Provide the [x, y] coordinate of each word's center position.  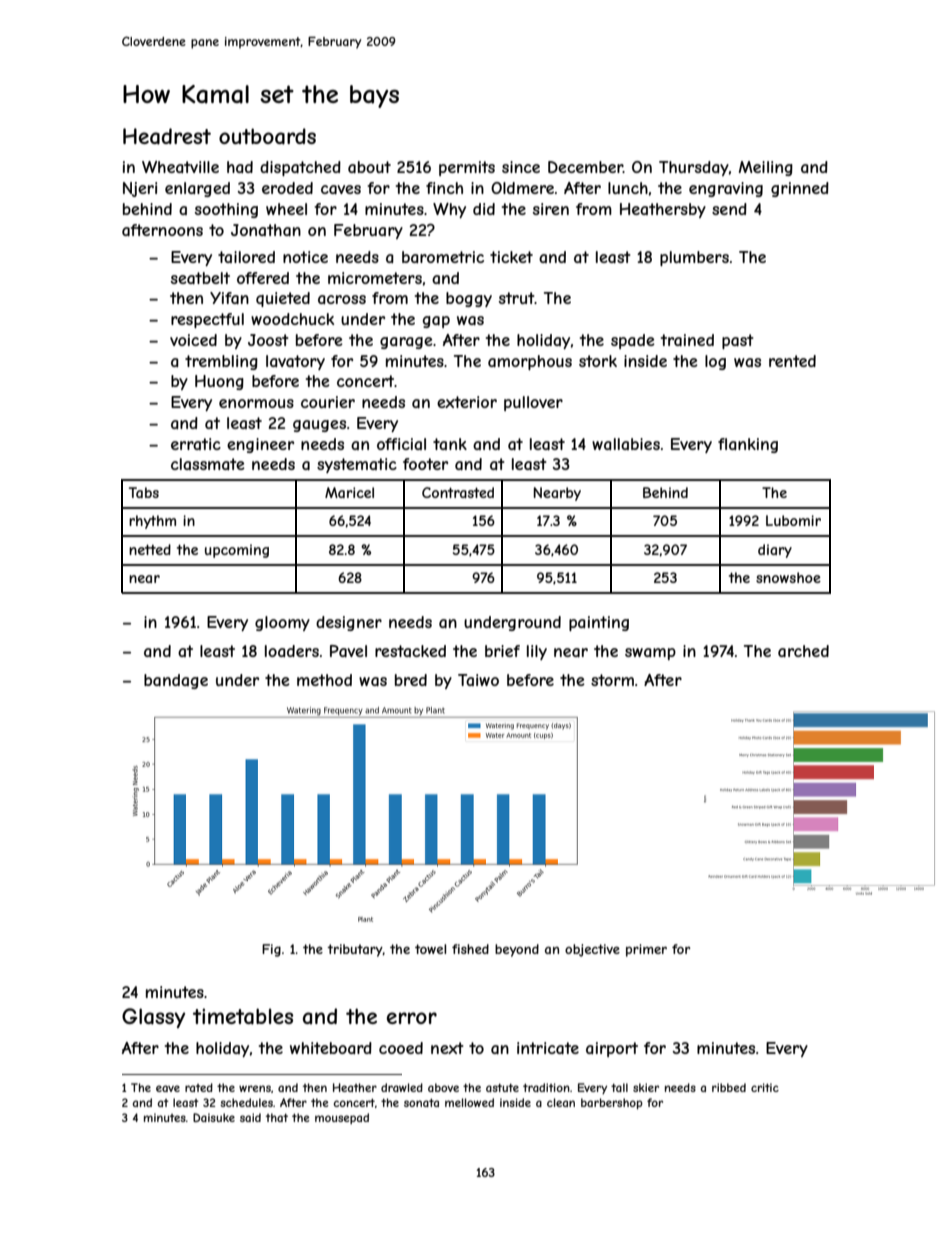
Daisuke [214, 1117]
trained [687, 340]
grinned [800, 189]
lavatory [295, 362]
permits [467, 168]
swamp [650, 654]
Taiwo [478, 680]
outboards [267, 136]
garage [406, 343]
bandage [176, 681]
